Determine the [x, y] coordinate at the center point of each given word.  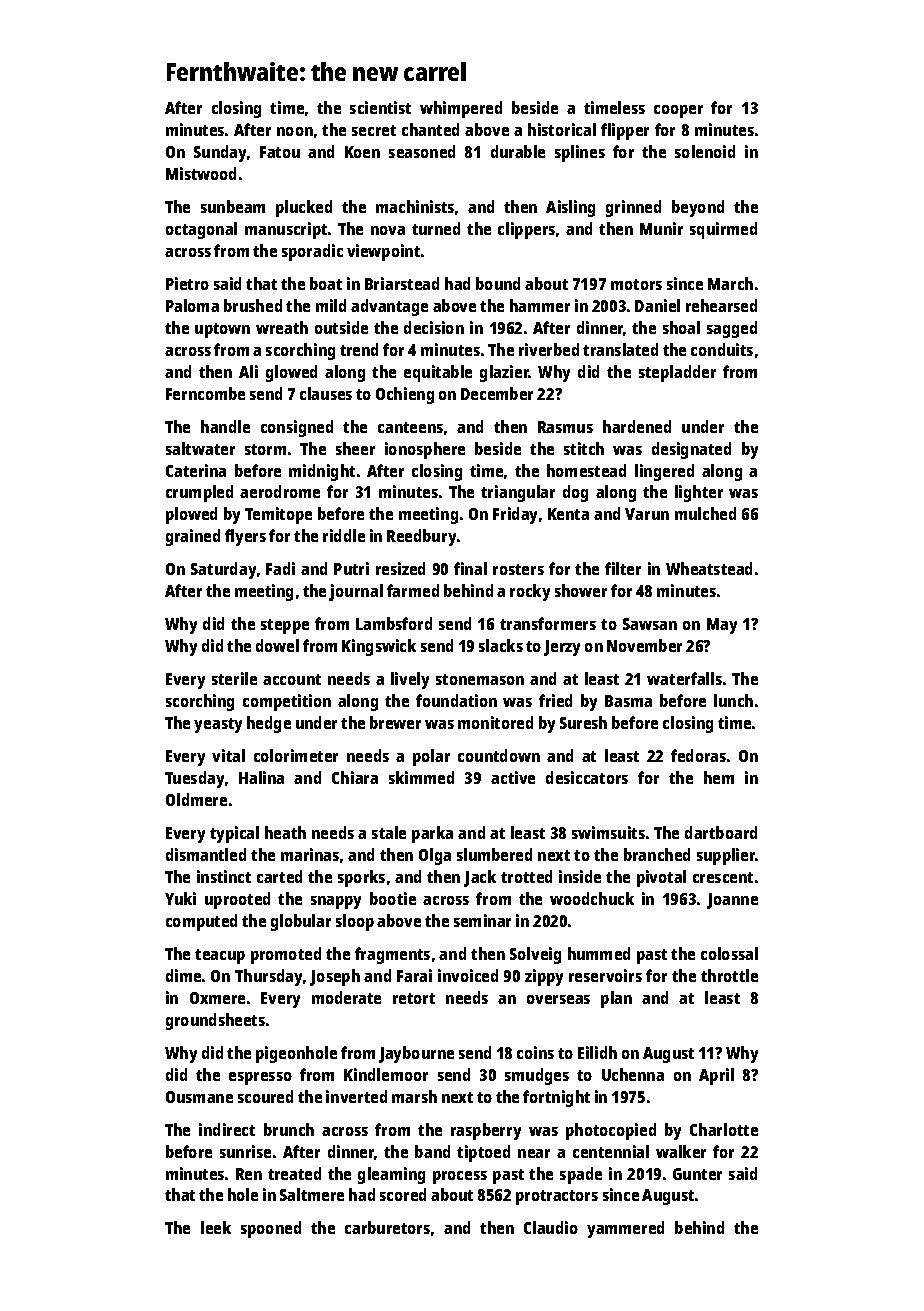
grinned [633, 208]
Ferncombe [205, 393]
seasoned [422, 151]
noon [295, 131]
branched [657, 854]
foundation [456, 700]
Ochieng [405, 395]
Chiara [355, 777]
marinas [310, 854]
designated [691, 450]
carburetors [387, 1227]
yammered [625, 1229]
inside [580, 876]
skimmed [421, 777]
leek [216, 1227]
